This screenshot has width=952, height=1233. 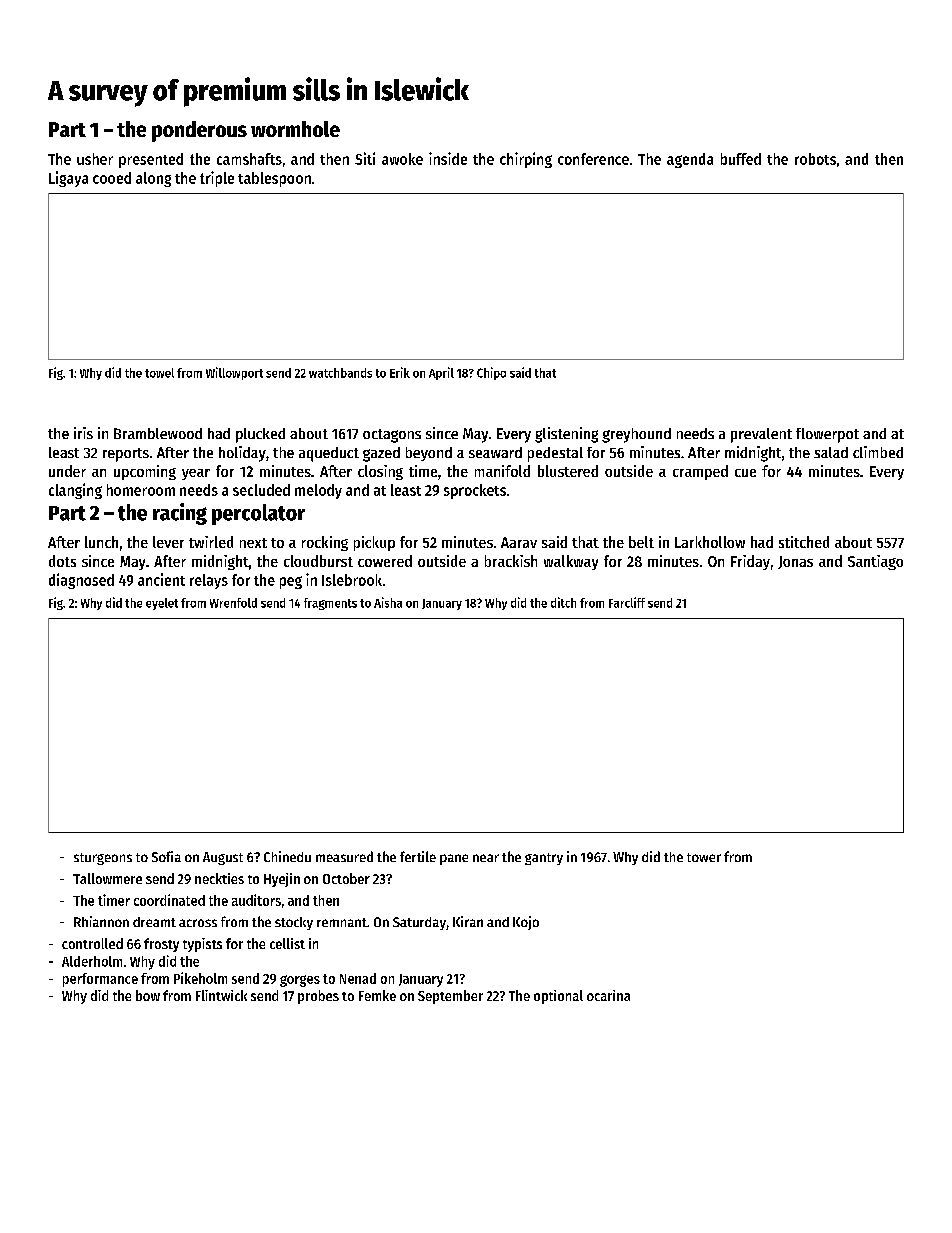 I want to click on inside, so click(x=448, y=158).
